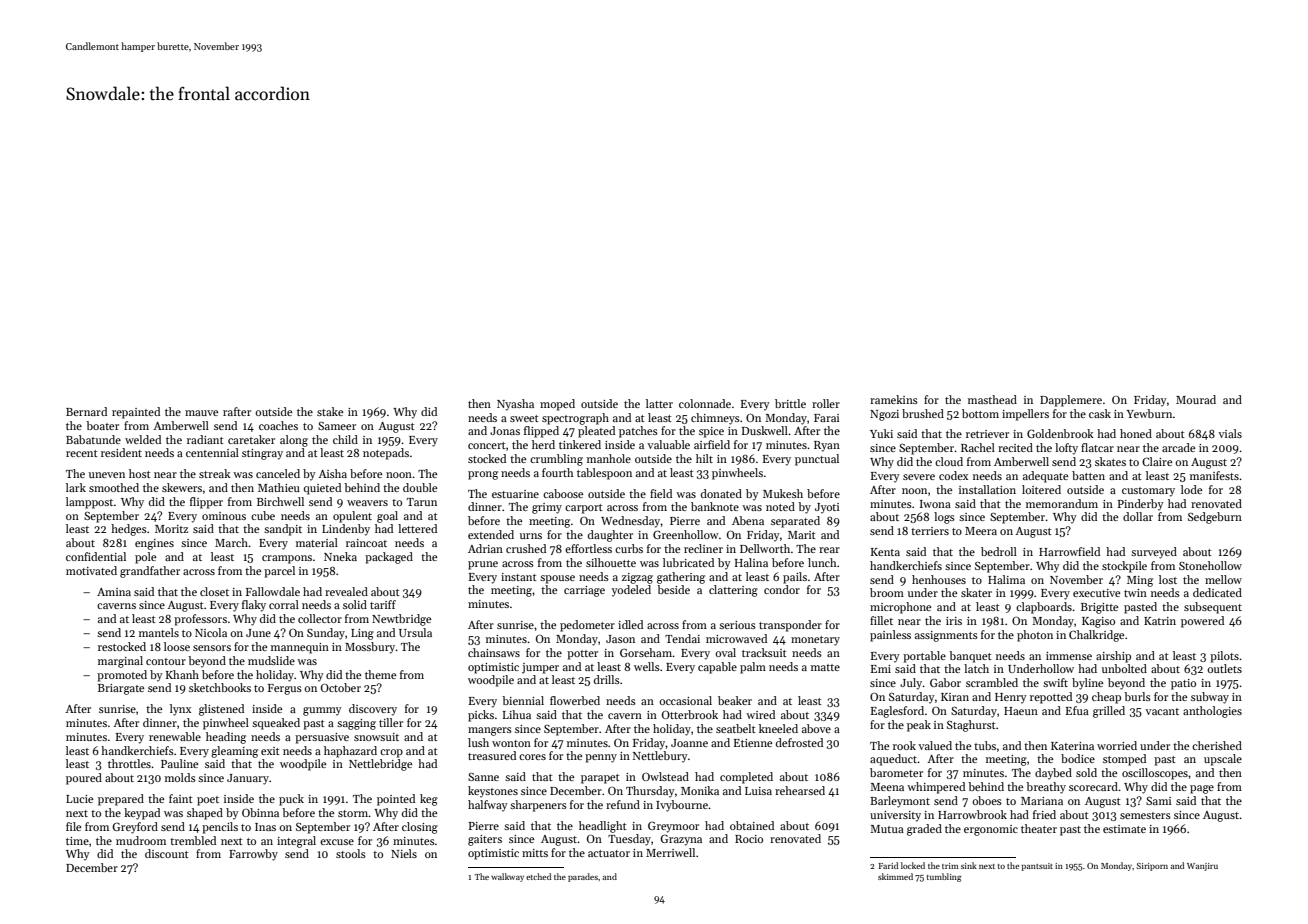 The image size is (1308, 924). What do you see at coordinates (507, 877) in the page?
I see `walkway` at bounding box center [507, 877].
